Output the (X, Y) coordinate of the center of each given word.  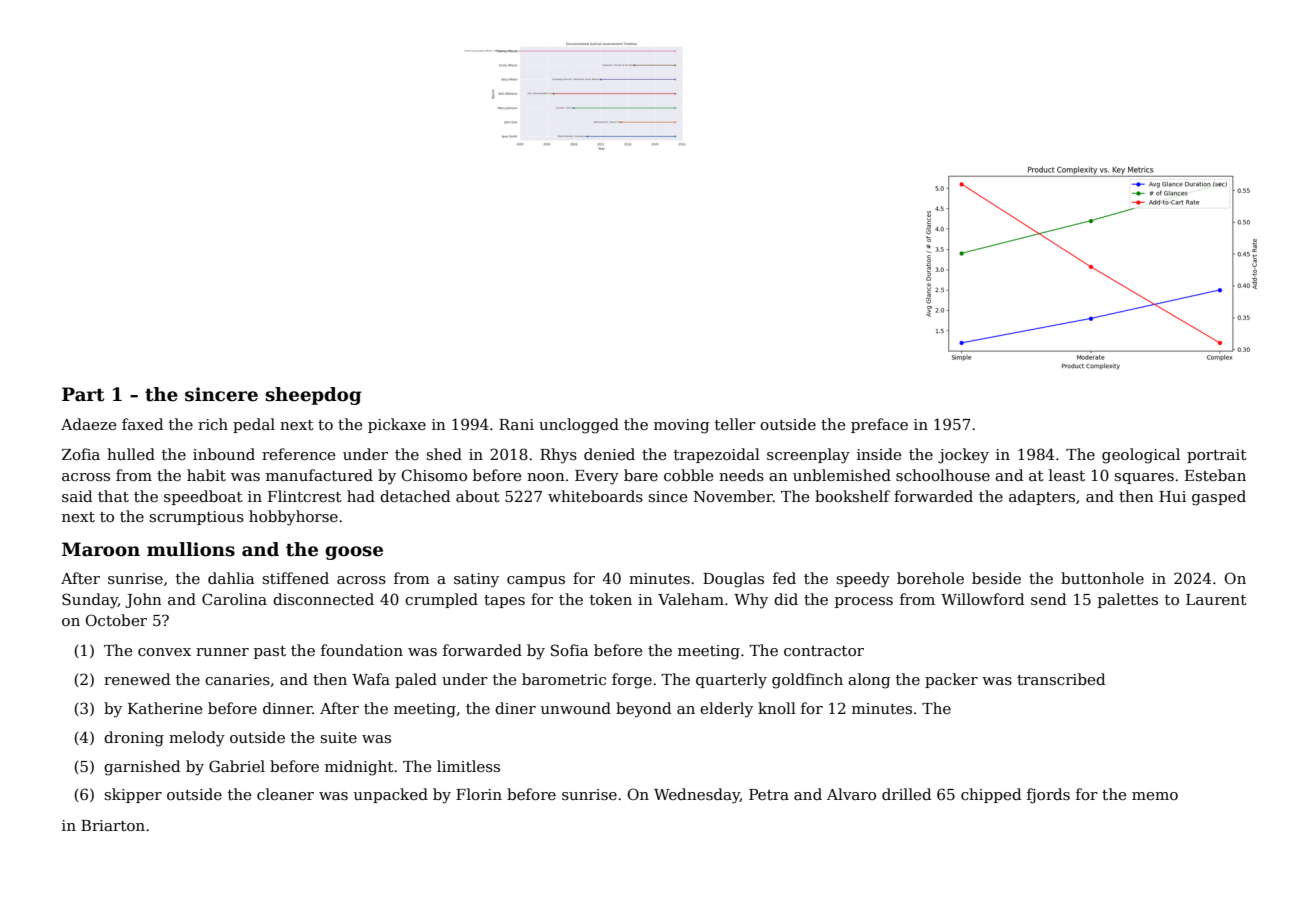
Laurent (1216, 599)
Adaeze (88, 424)
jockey (963, 456)
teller (735, 424)
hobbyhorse (293, 518)
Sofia (569, 650)
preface (879, 425)
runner (222, 652)
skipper (133, 795)
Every (597, 477)
